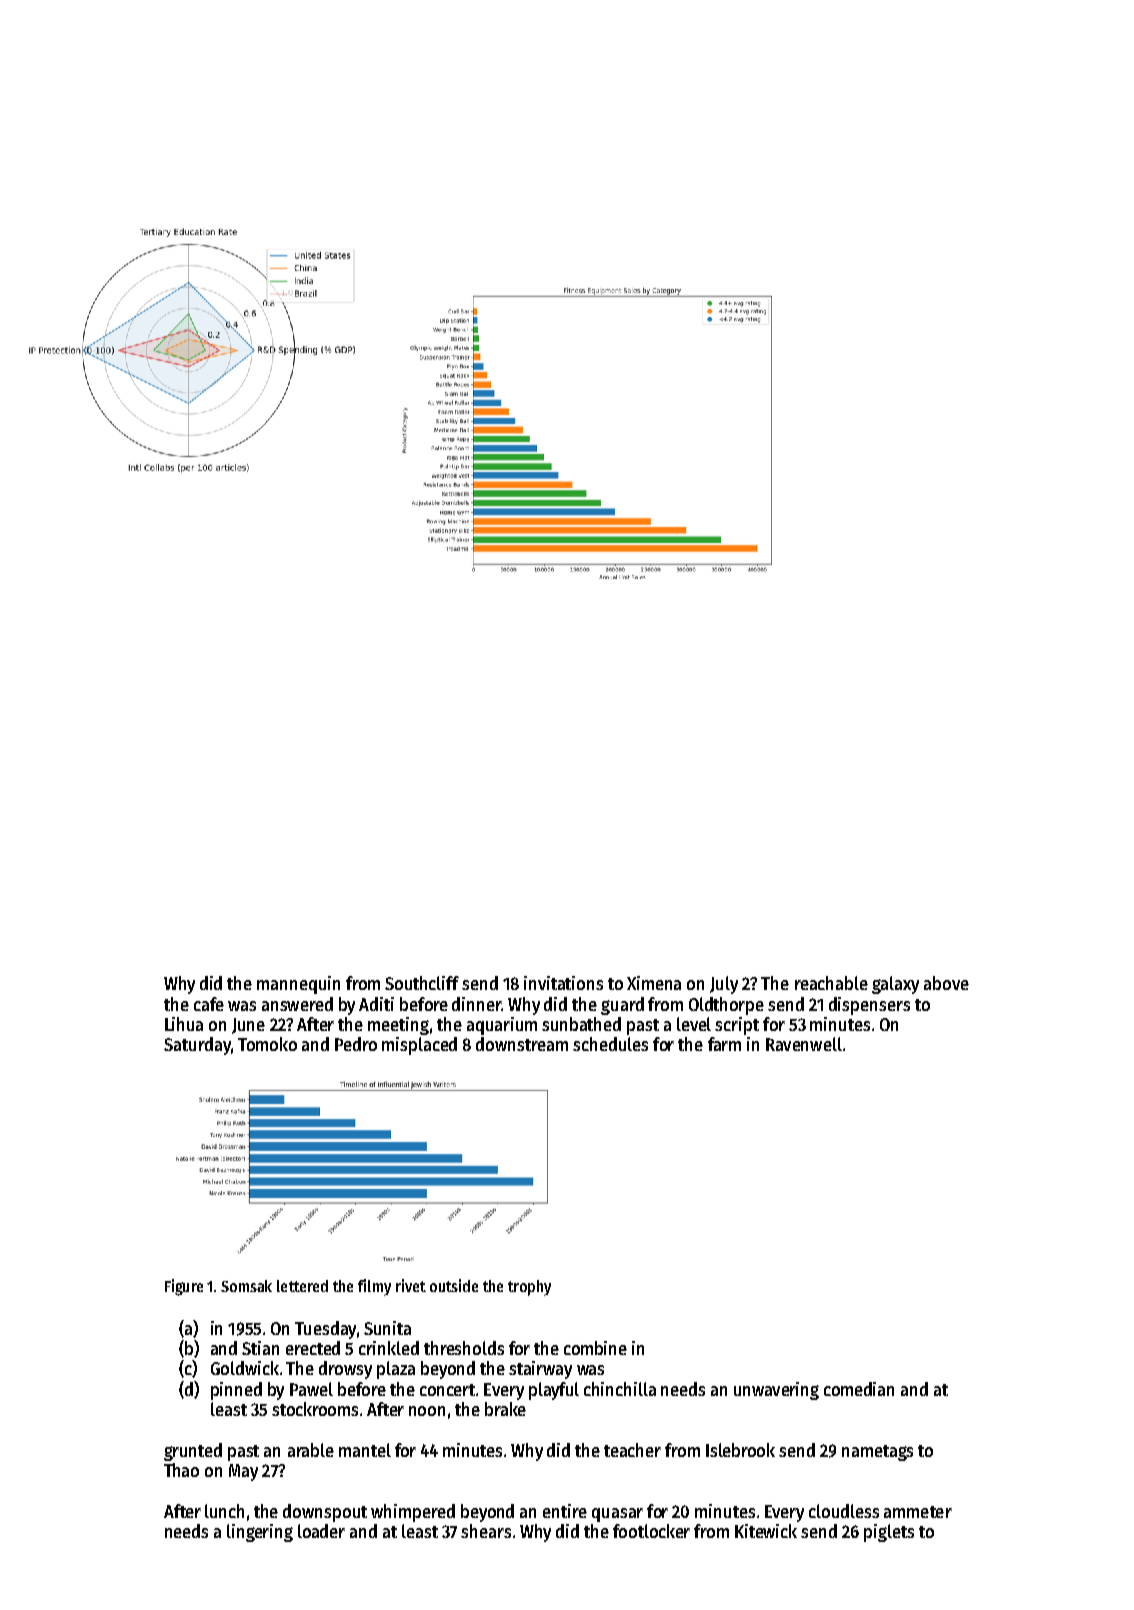 This screenshot has height=1610, width=1134. Describe the element at coordinates (427, 1411) in the screenshot. I see `noon` at that location.
